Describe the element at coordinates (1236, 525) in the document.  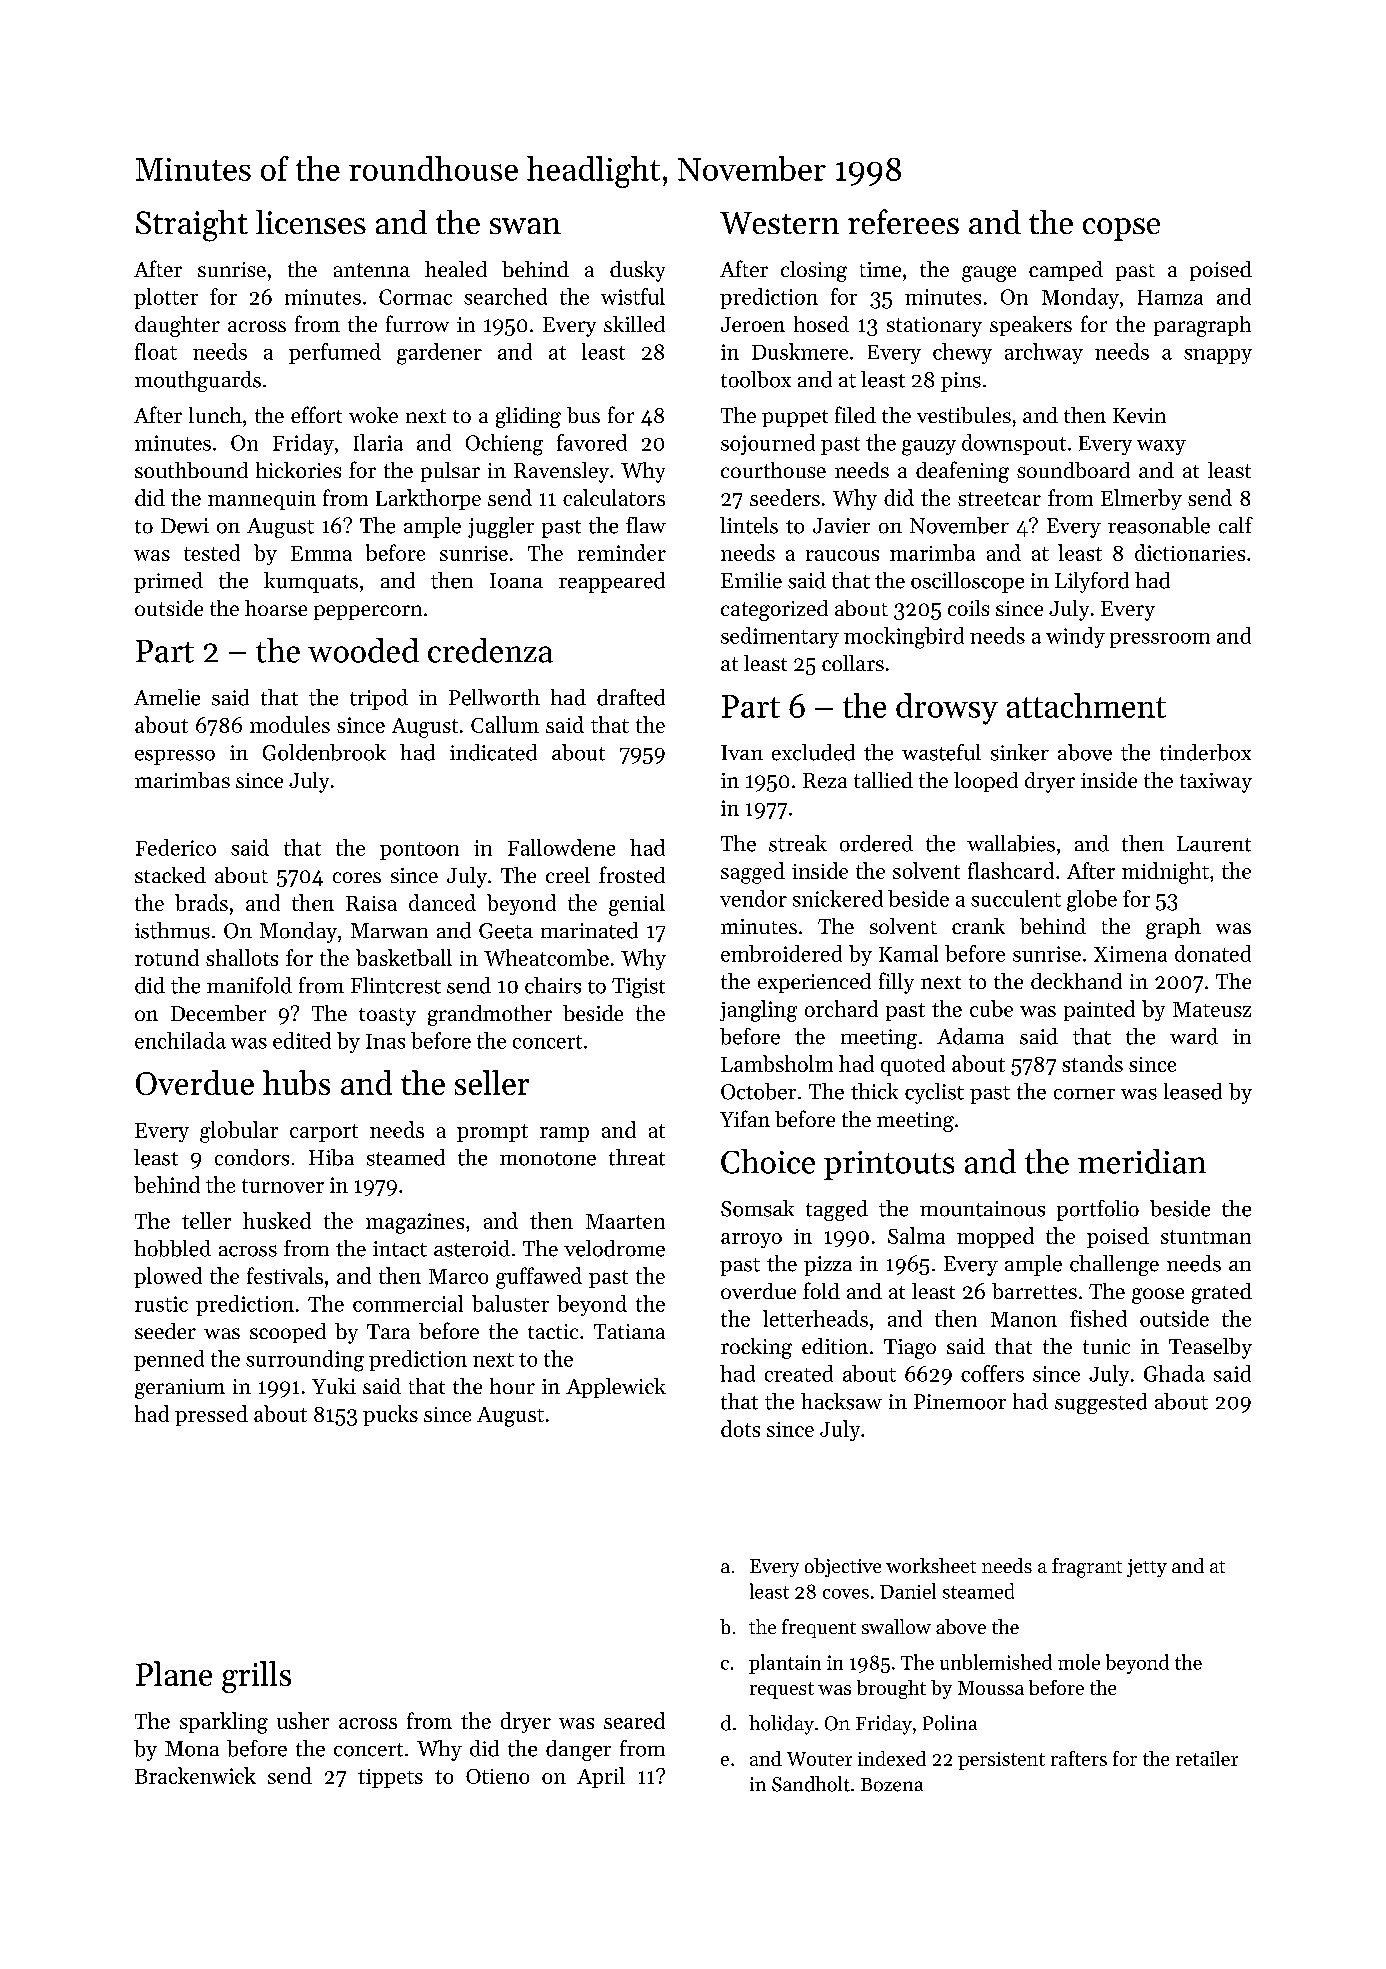
I see `calf` at that location.
